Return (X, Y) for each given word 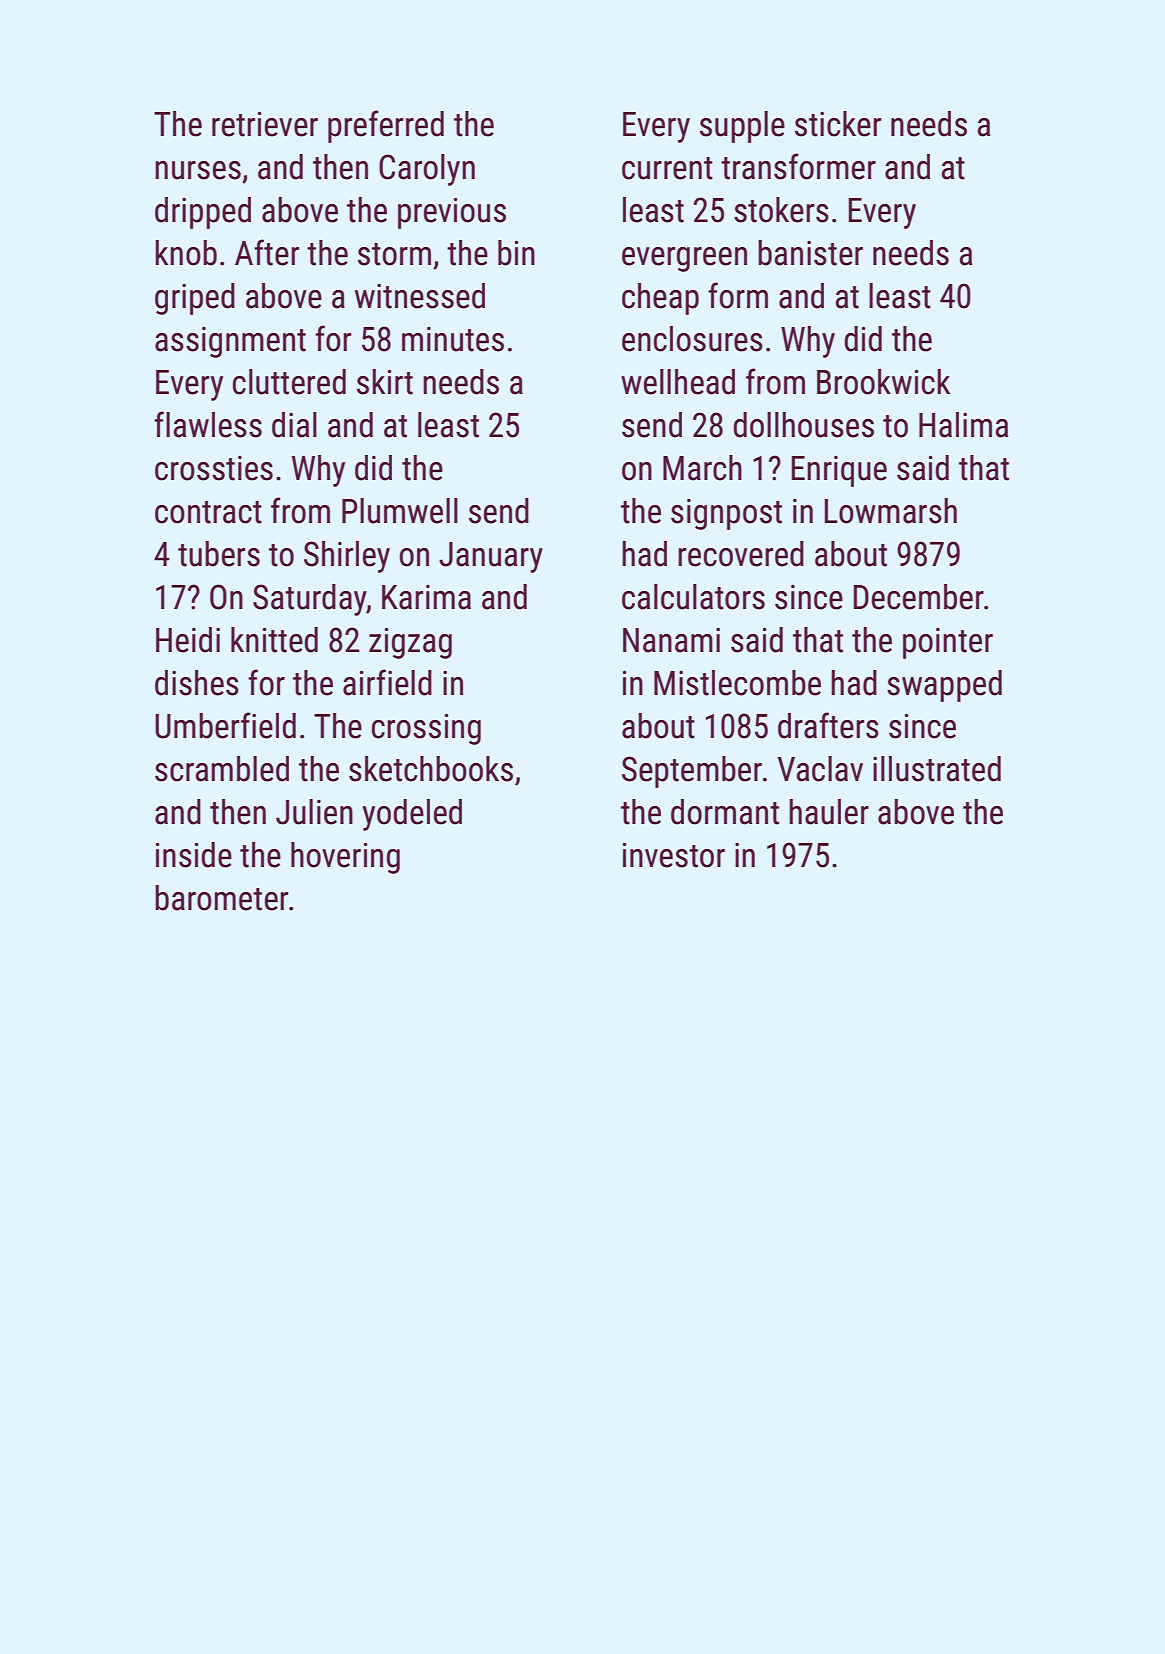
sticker (838, 124)
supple (742, 127)
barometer (221, 898)
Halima (963, 425)
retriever (265, 124)
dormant (725, 812)
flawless (208, 424)
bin (516, 253)
